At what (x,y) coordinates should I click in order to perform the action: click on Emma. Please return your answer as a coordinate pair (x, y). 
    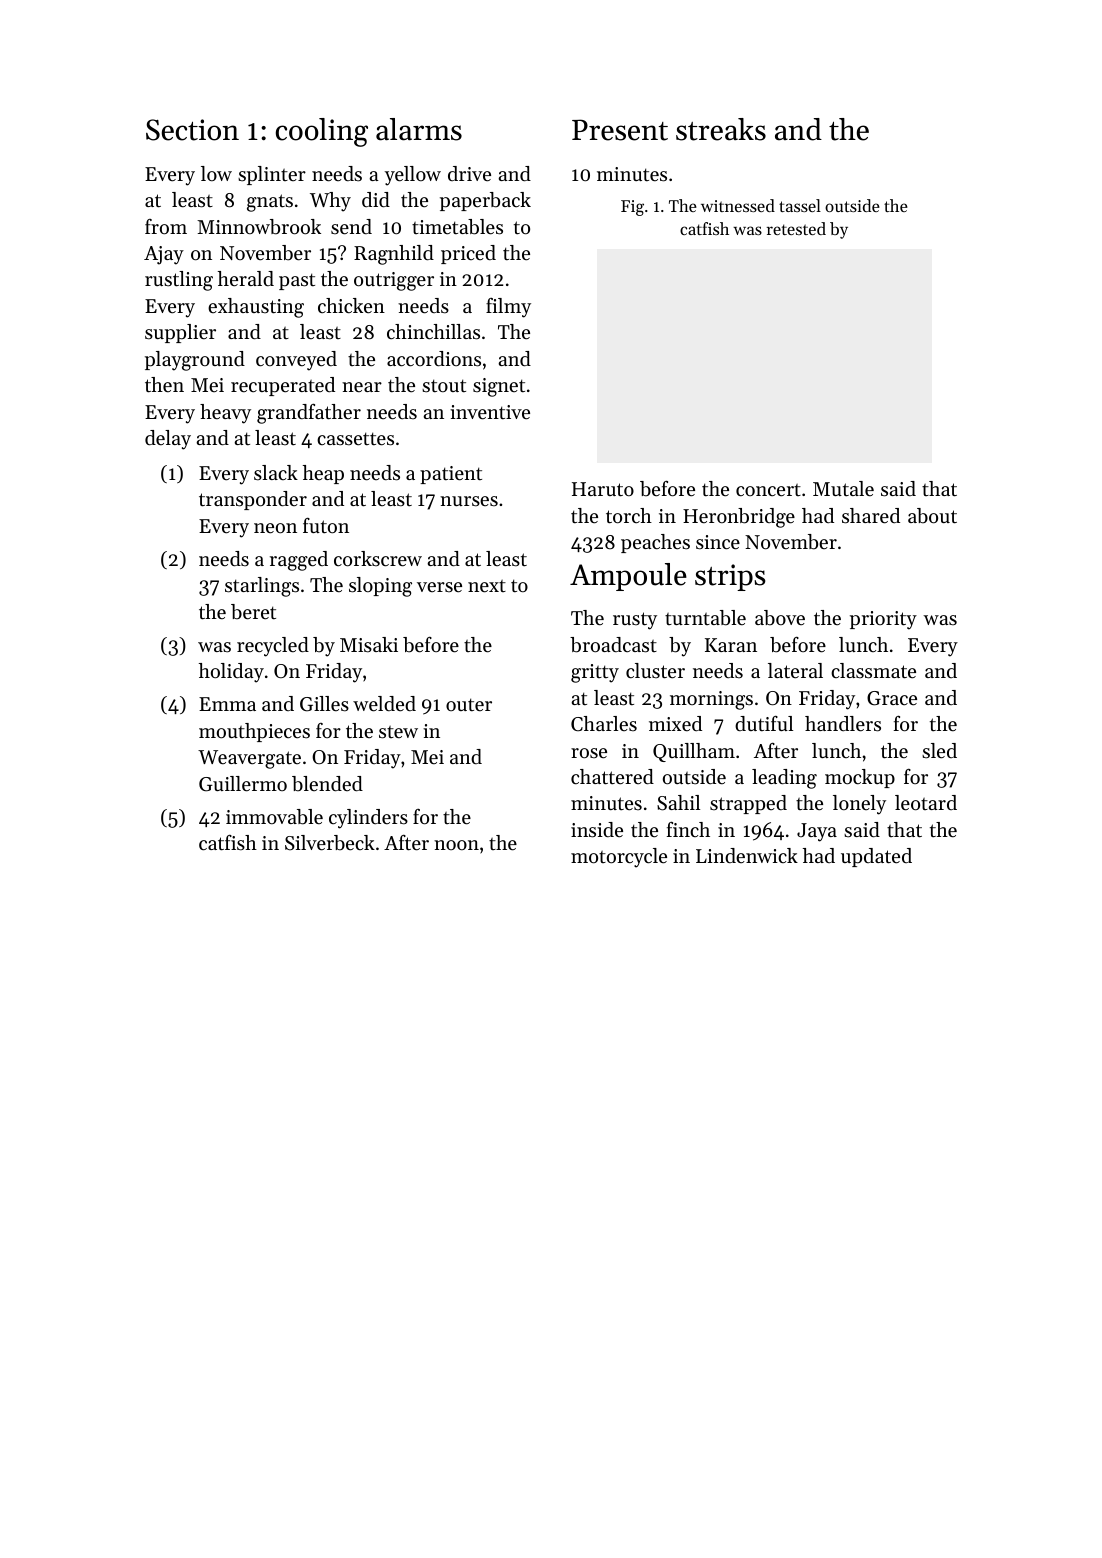
    Looking at the image, I should click on (227, 704).
